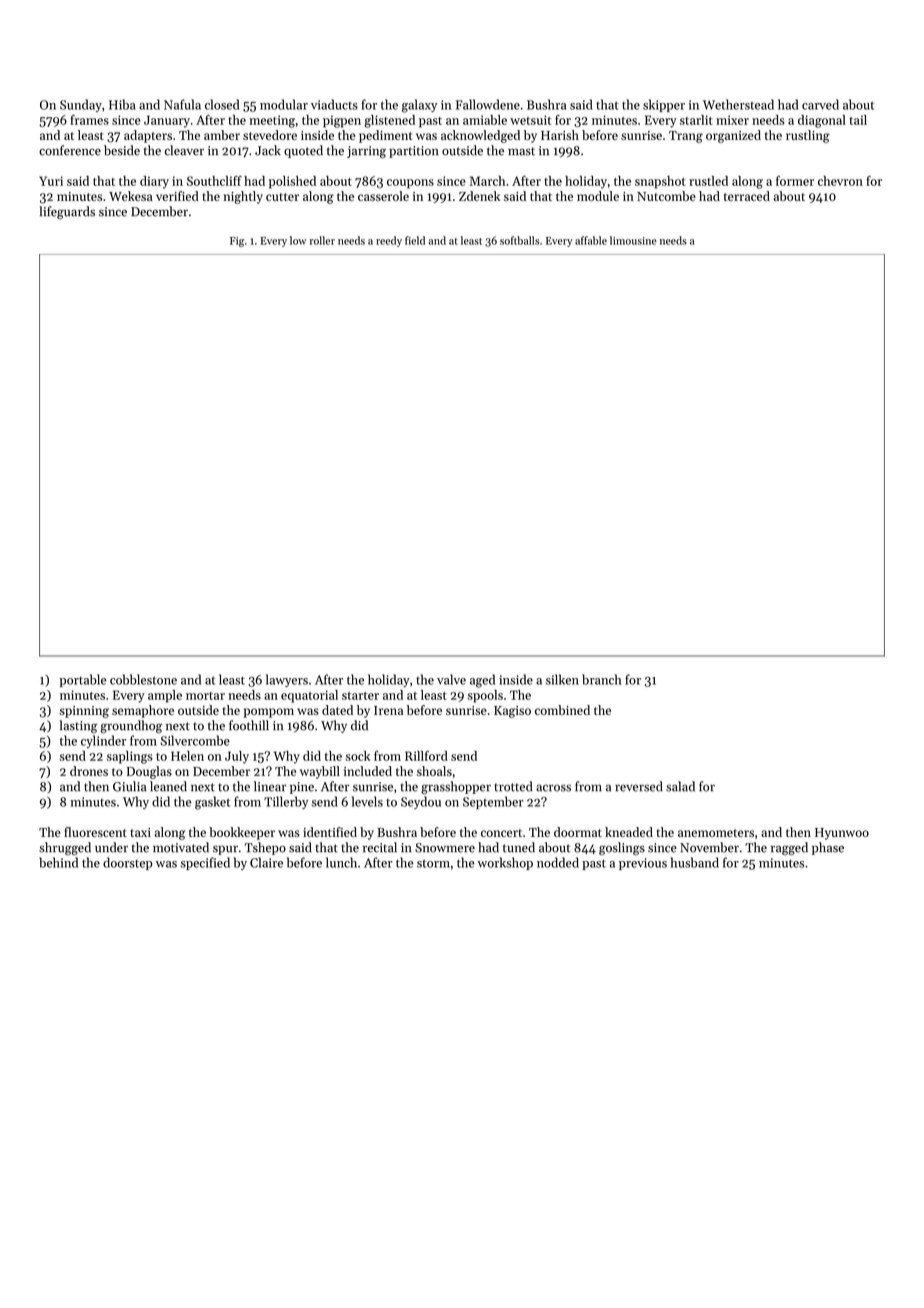  What do you see at coordinates (519, 240) in the screenshot?
I see `softballs` at bounding box center [519, 240].
